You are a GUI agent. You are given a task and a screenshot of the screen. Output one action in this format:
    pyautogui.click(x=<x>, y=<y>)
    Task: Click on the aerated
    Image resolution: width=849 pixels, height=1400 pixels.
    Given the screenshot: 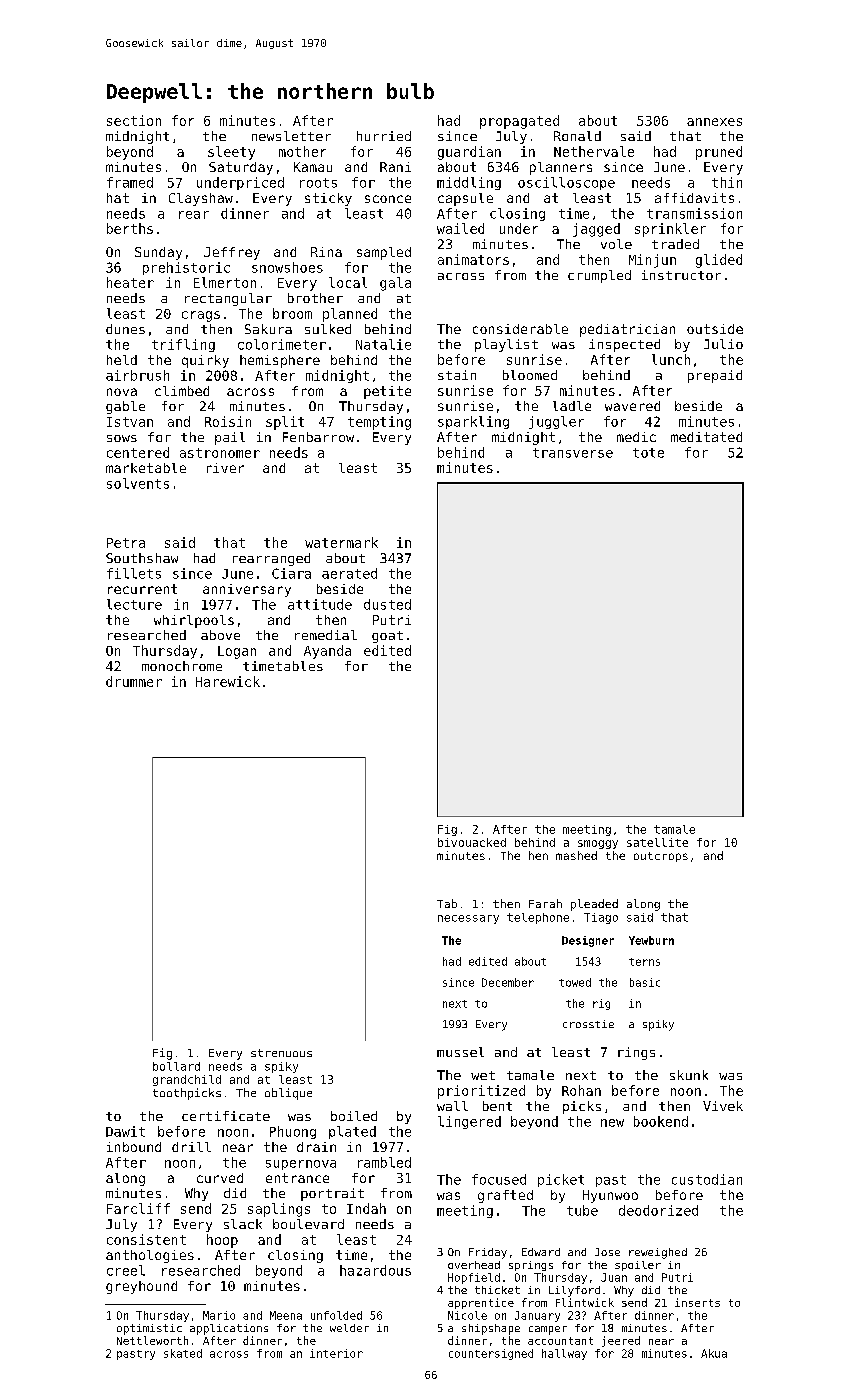 What is the action you would take?
    pyautogui.click(x=349, y=573)
